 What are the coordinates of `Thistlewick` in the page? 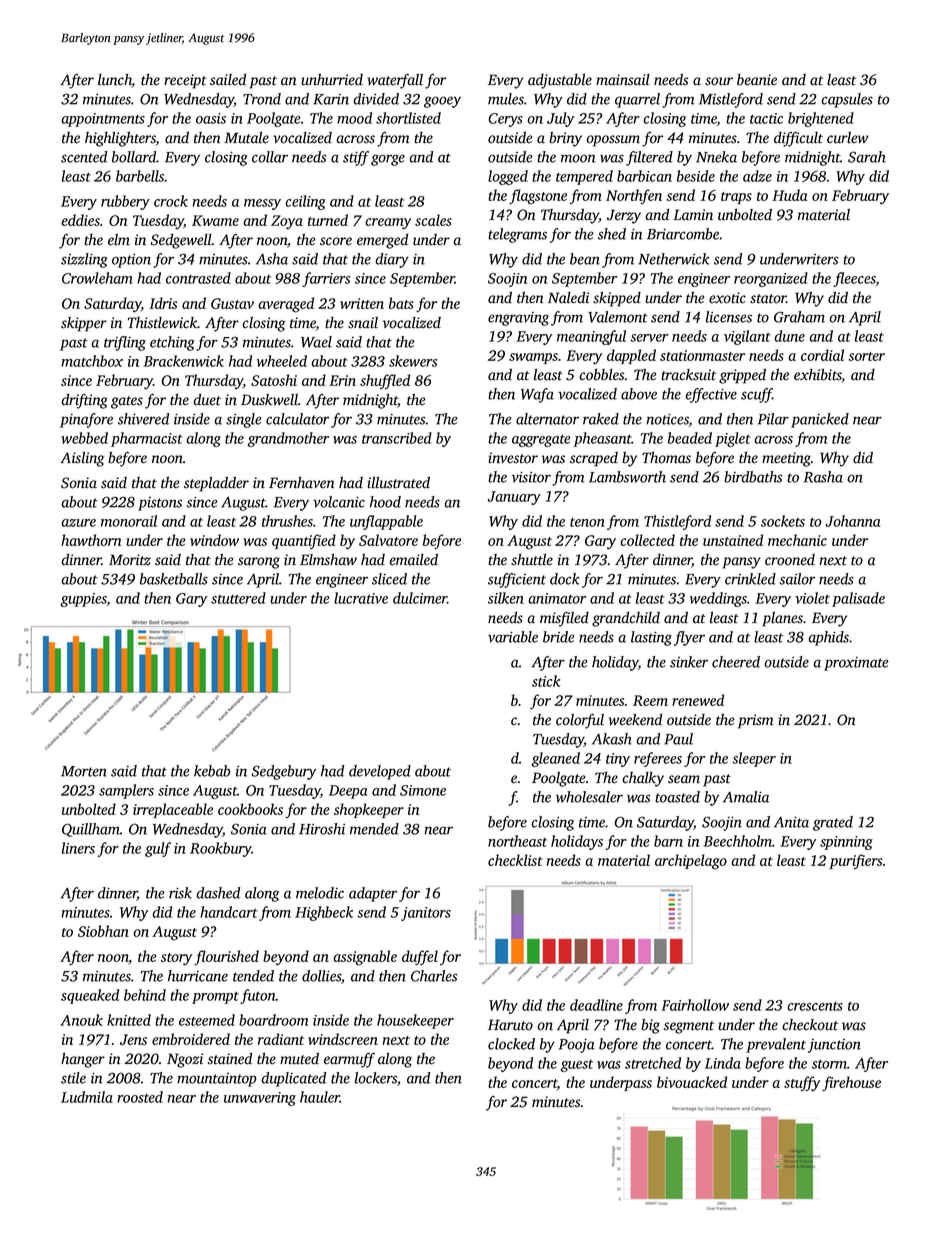 It's located at (163, 323).
